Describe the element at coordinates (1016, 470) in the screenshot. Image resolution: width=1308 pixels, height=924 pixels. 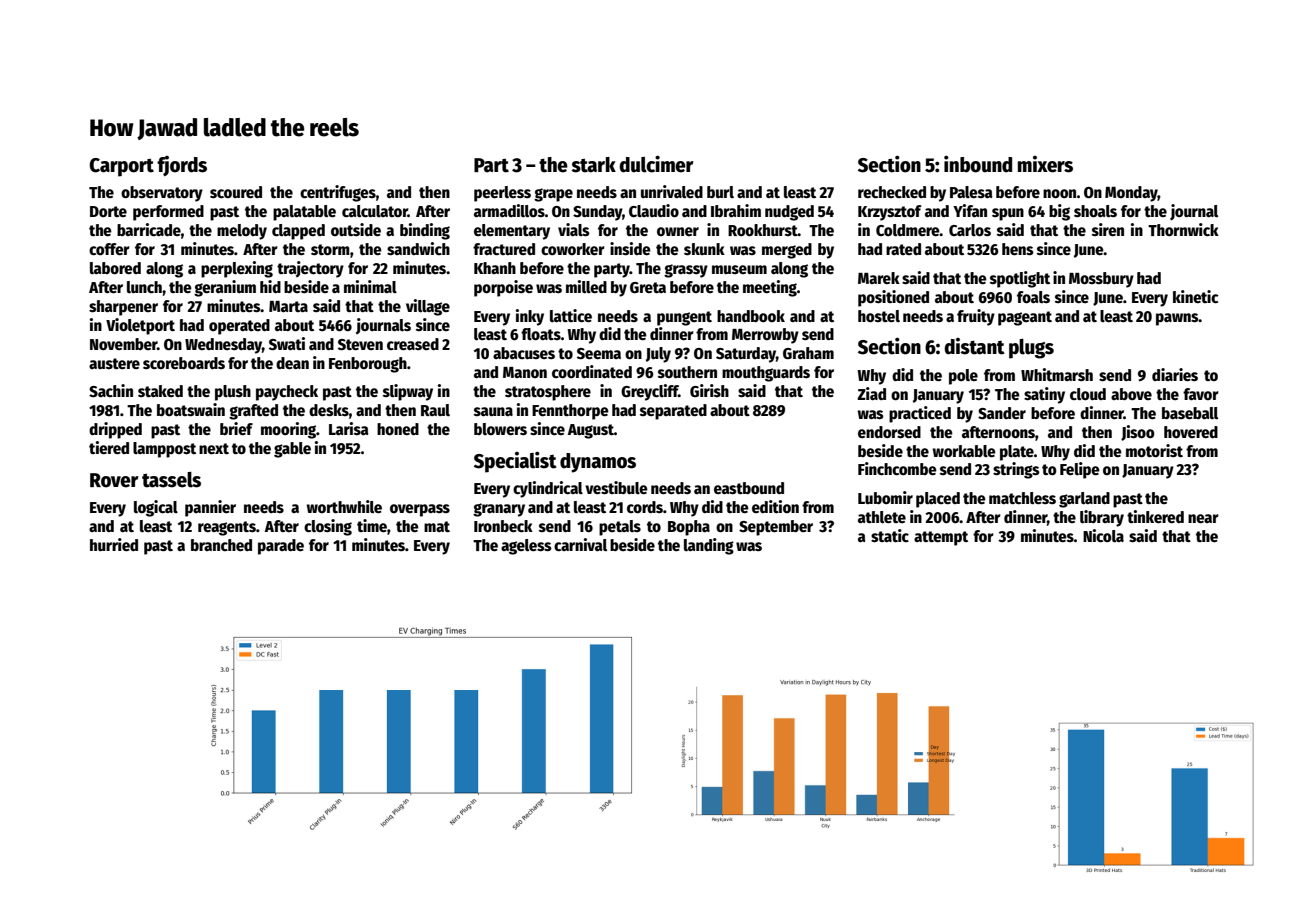
I see `strings` at that location.
